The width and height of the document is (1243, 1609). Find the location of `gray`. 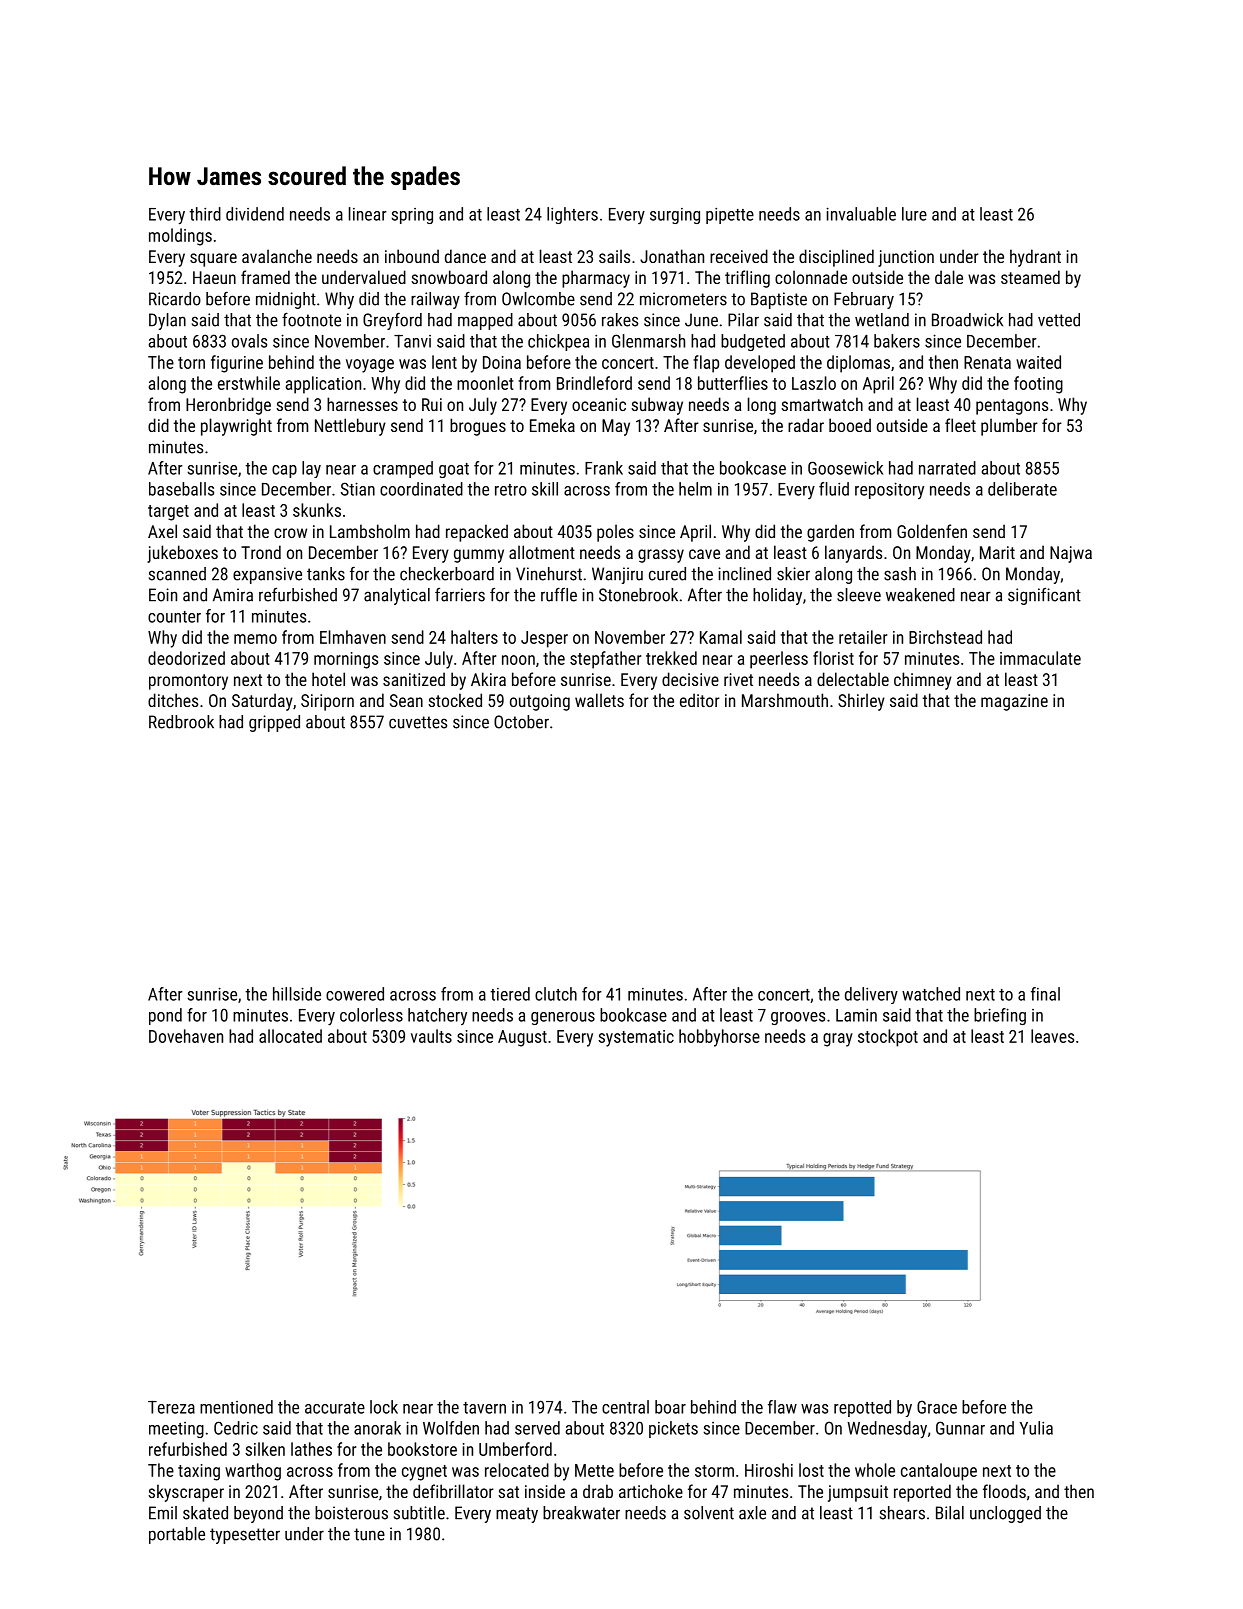

gray is located at coordinates (838, 1040).
